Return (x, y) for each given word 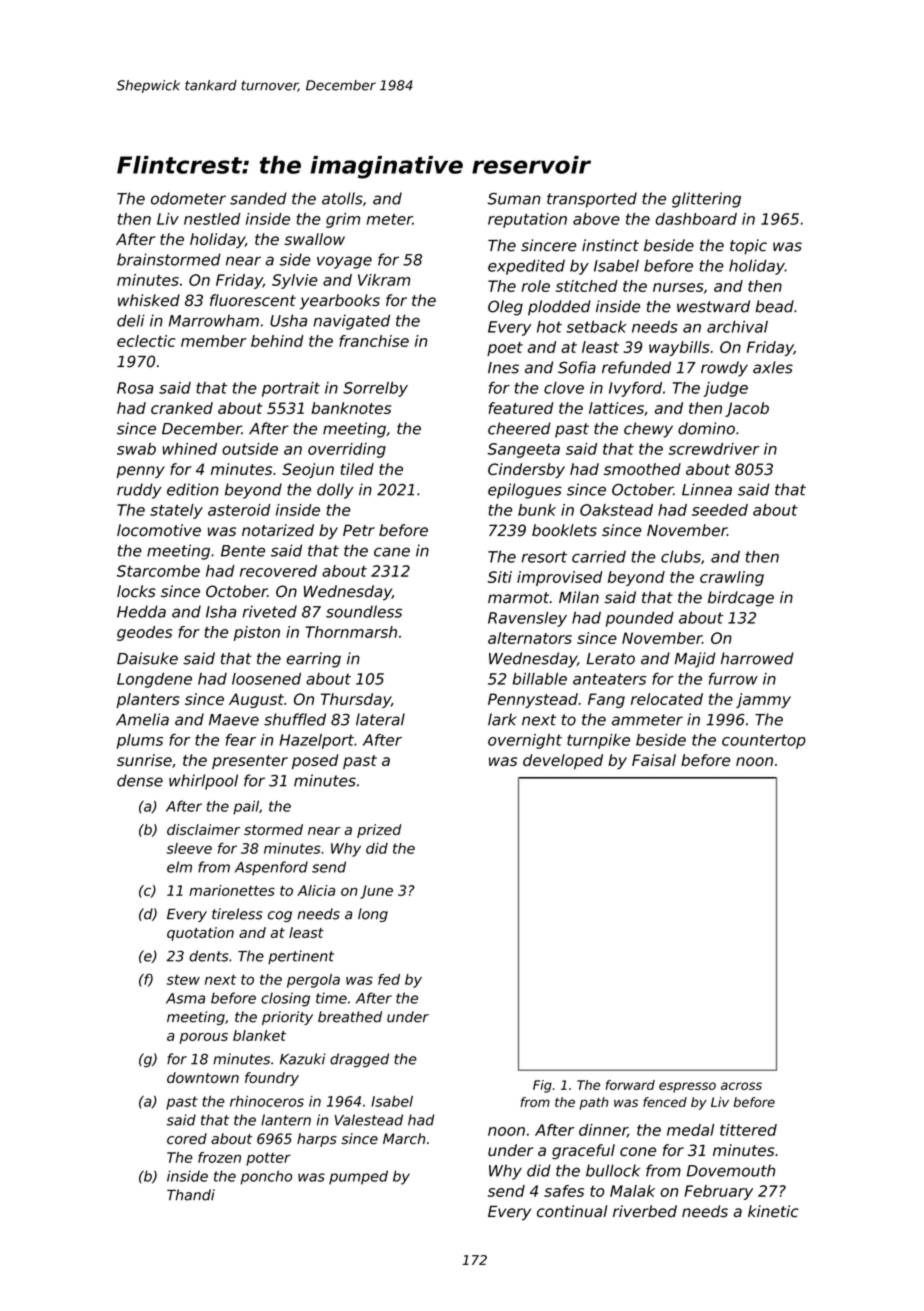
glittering (706, 200)
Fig (542, 1086)
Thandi (191, 1195)
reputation (527, 220)
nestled (212, 219)
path (594, 1103)
